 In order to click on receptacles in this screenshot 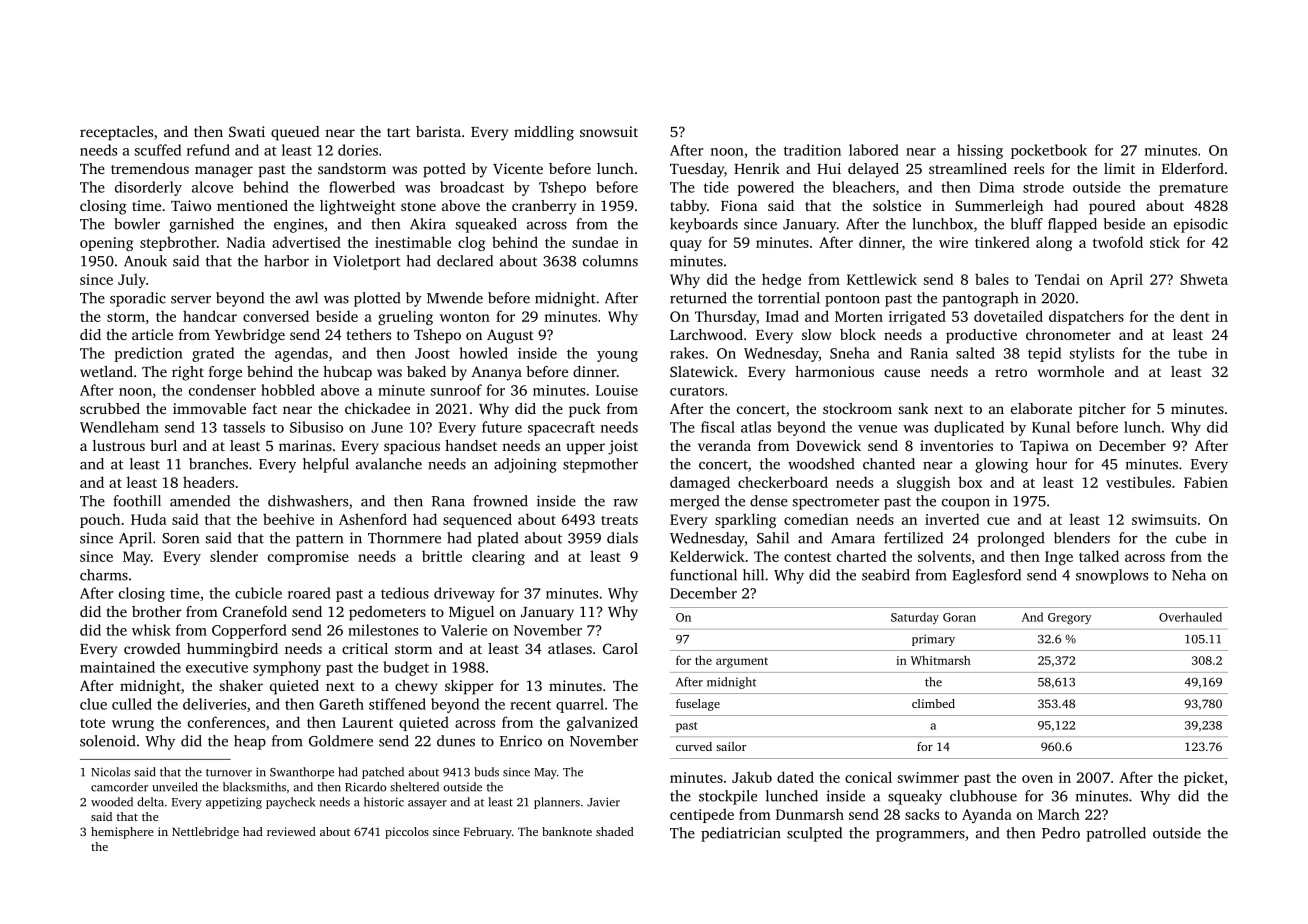, I will do `click(116, 133)`.
